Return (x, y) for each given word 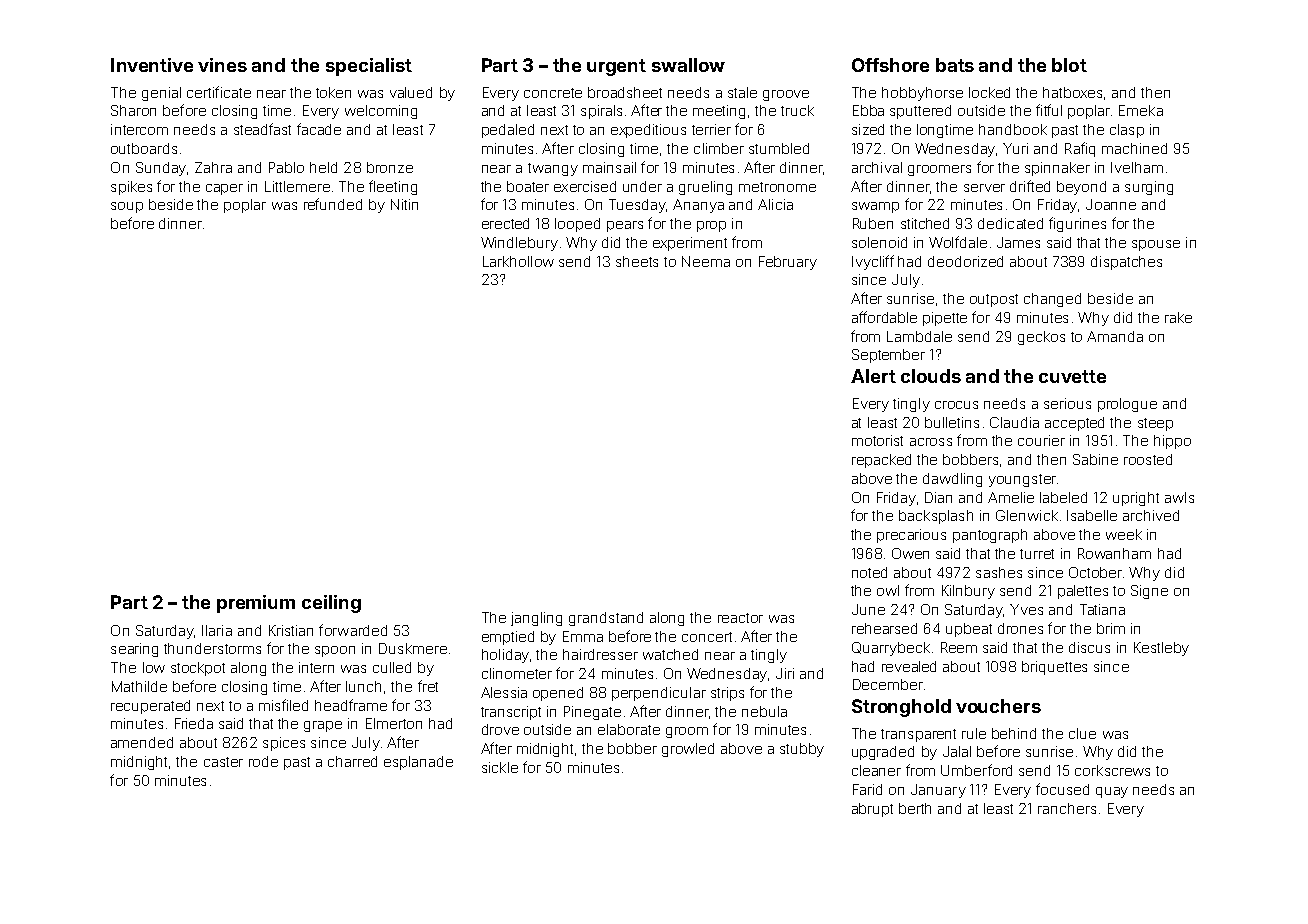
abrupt (872, 810)
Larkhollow (518, 261)
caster (223, 762)
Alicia (775, 204)
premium (256, 604)
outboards (144, 148)
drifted (1030, 186)
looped (577, 225)
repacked (881, 461)
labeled (1063, 497)
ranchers (1067, 808)
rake (1178, 317)
